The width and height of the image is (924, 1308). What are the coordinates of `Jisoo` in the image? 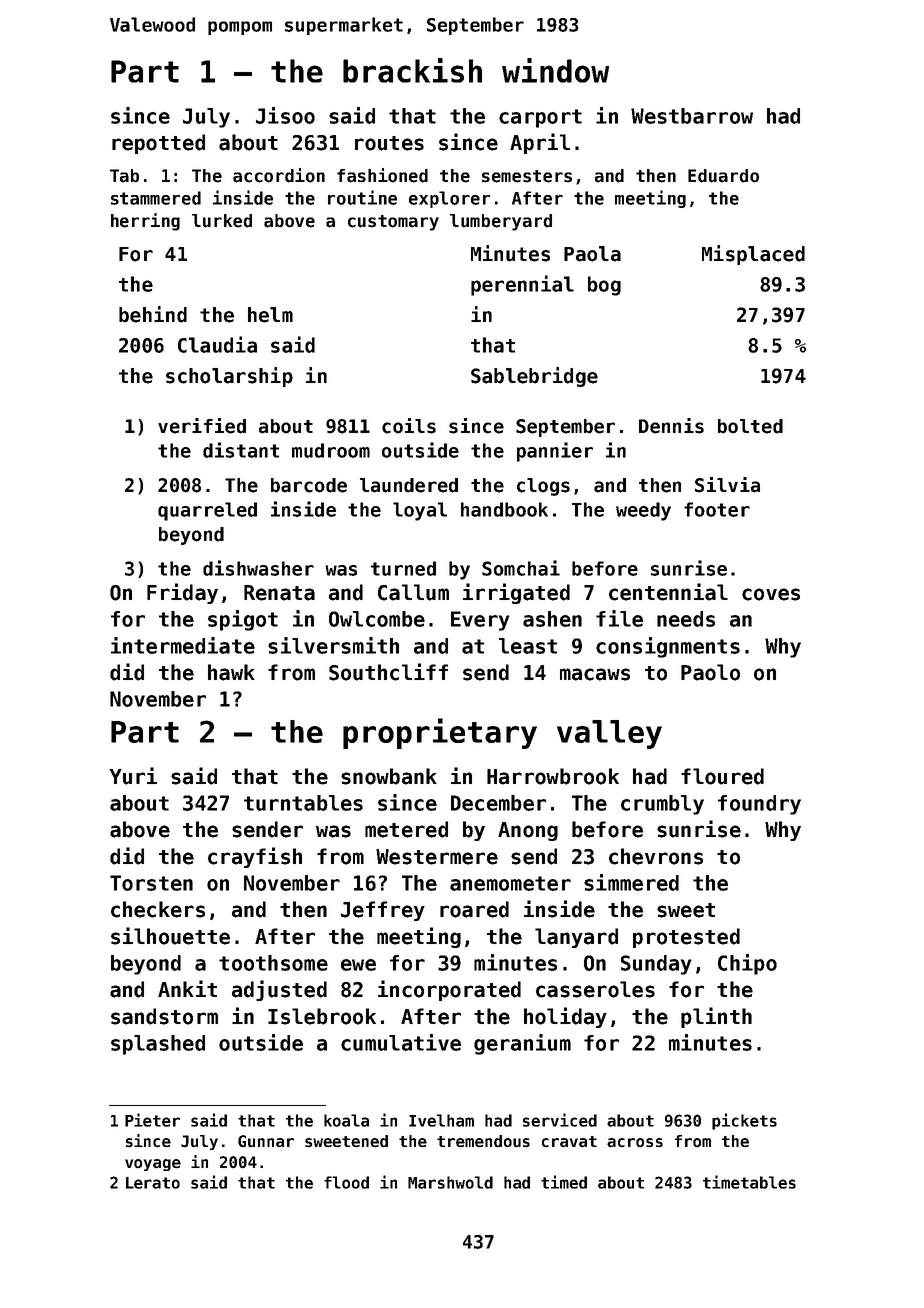 It's located at (285, 115).
